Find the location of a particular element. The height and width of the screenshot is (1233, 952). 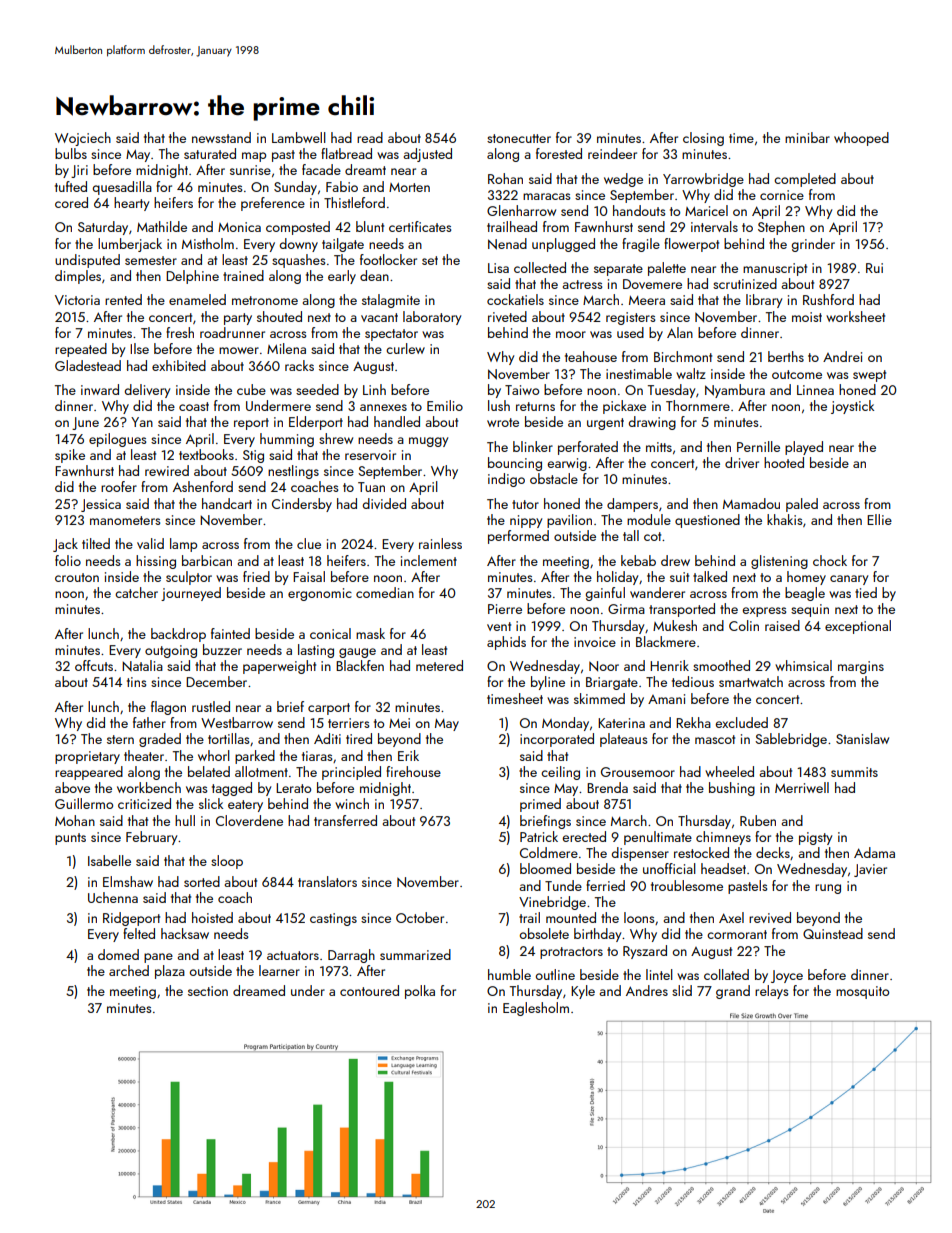

forested is located at coordinates (559, 153).
